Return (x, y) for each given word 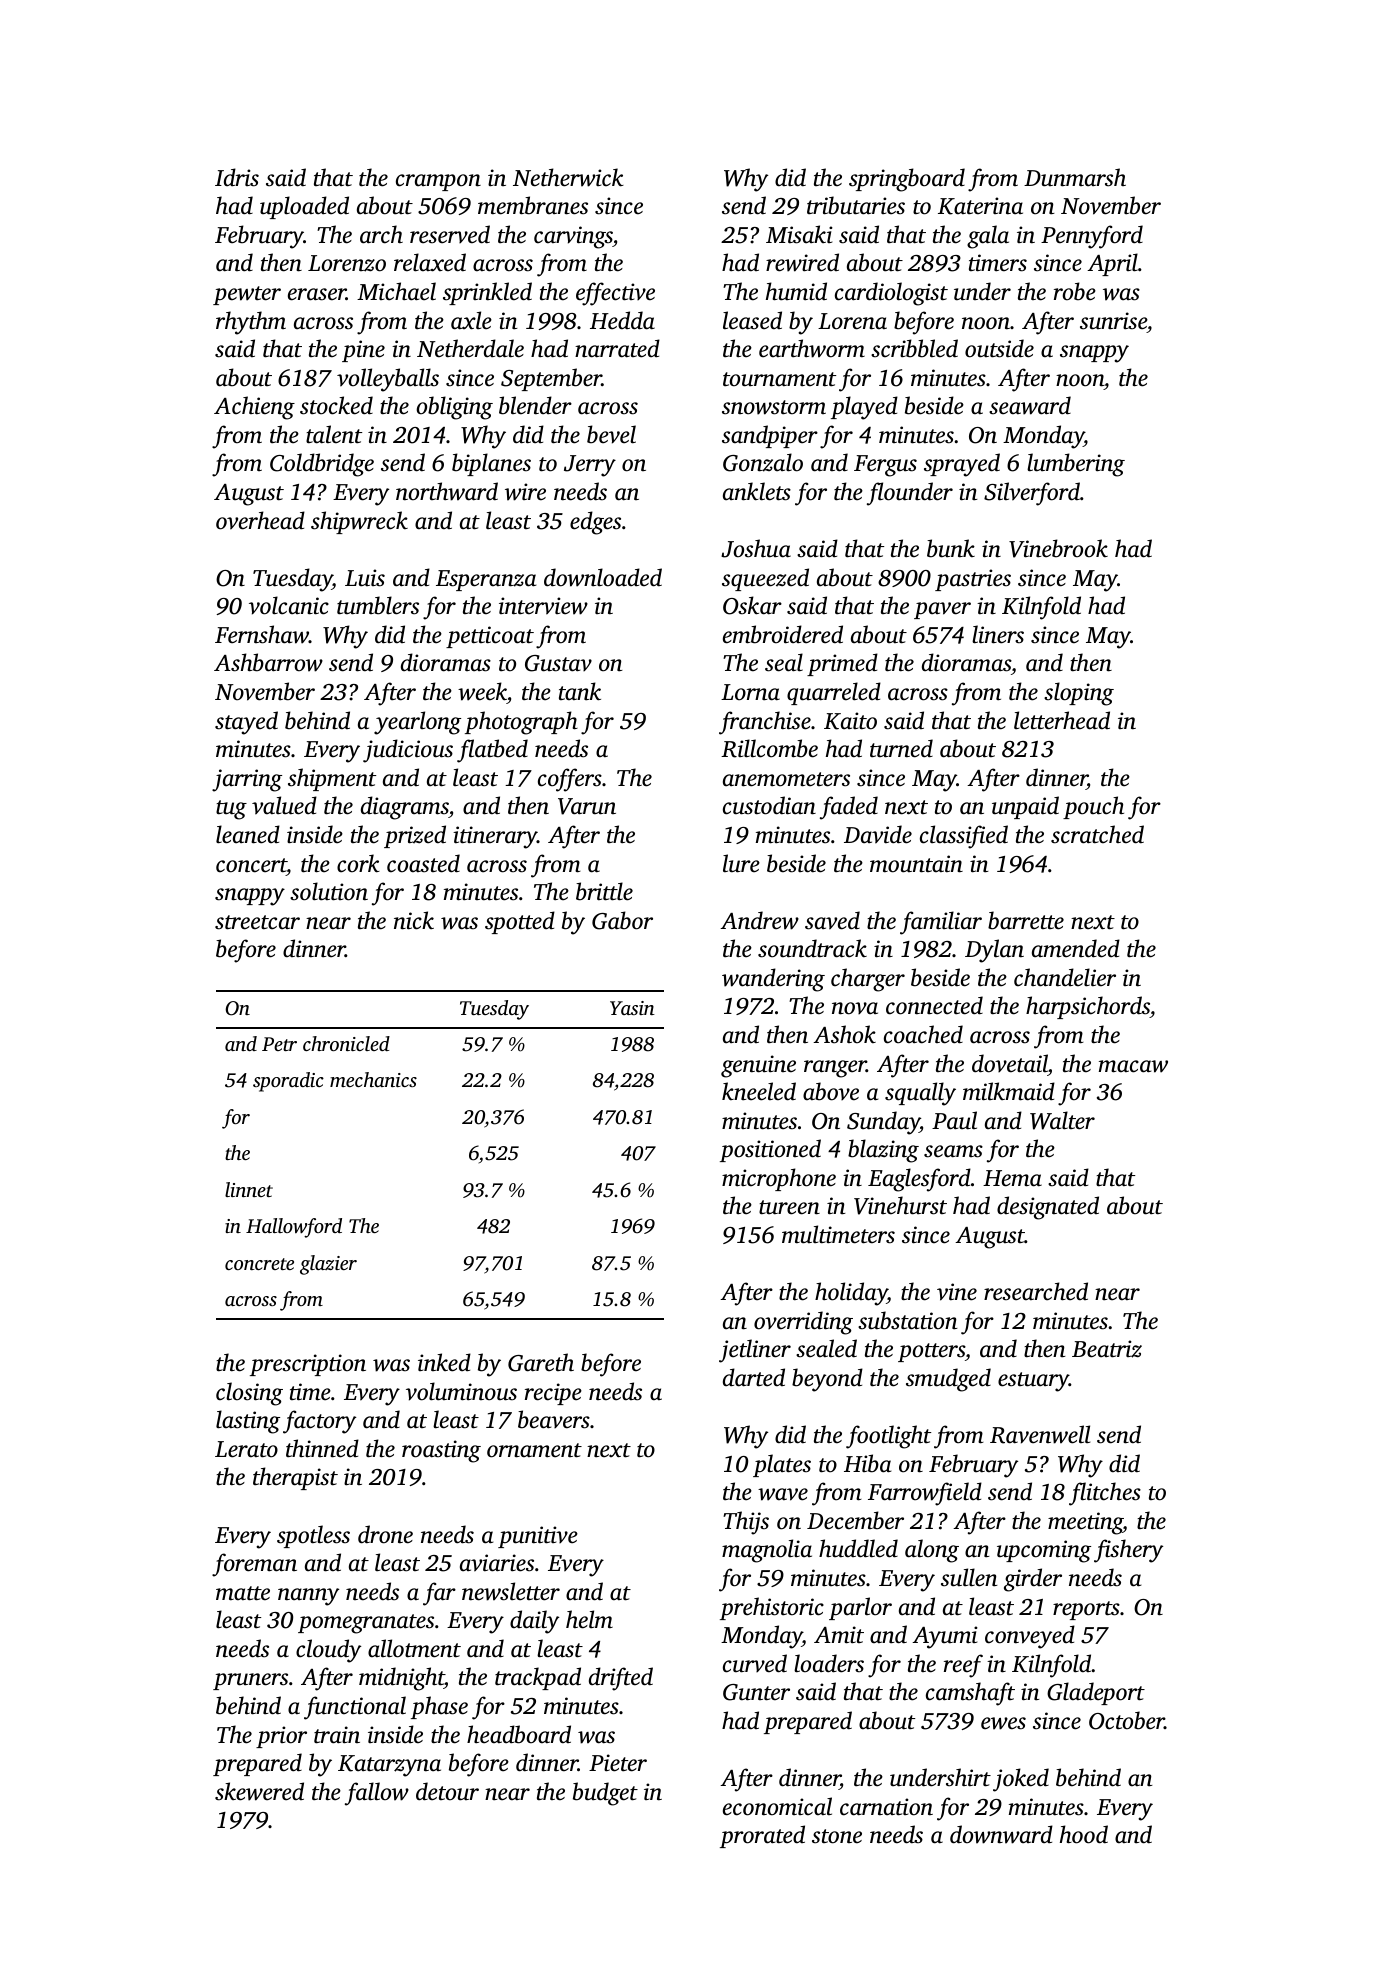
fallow (377, 1794)
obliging (454, 408)
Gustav (558, 663)
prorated (762, 1836)
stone (837, 1836)
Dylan (994, 951)
